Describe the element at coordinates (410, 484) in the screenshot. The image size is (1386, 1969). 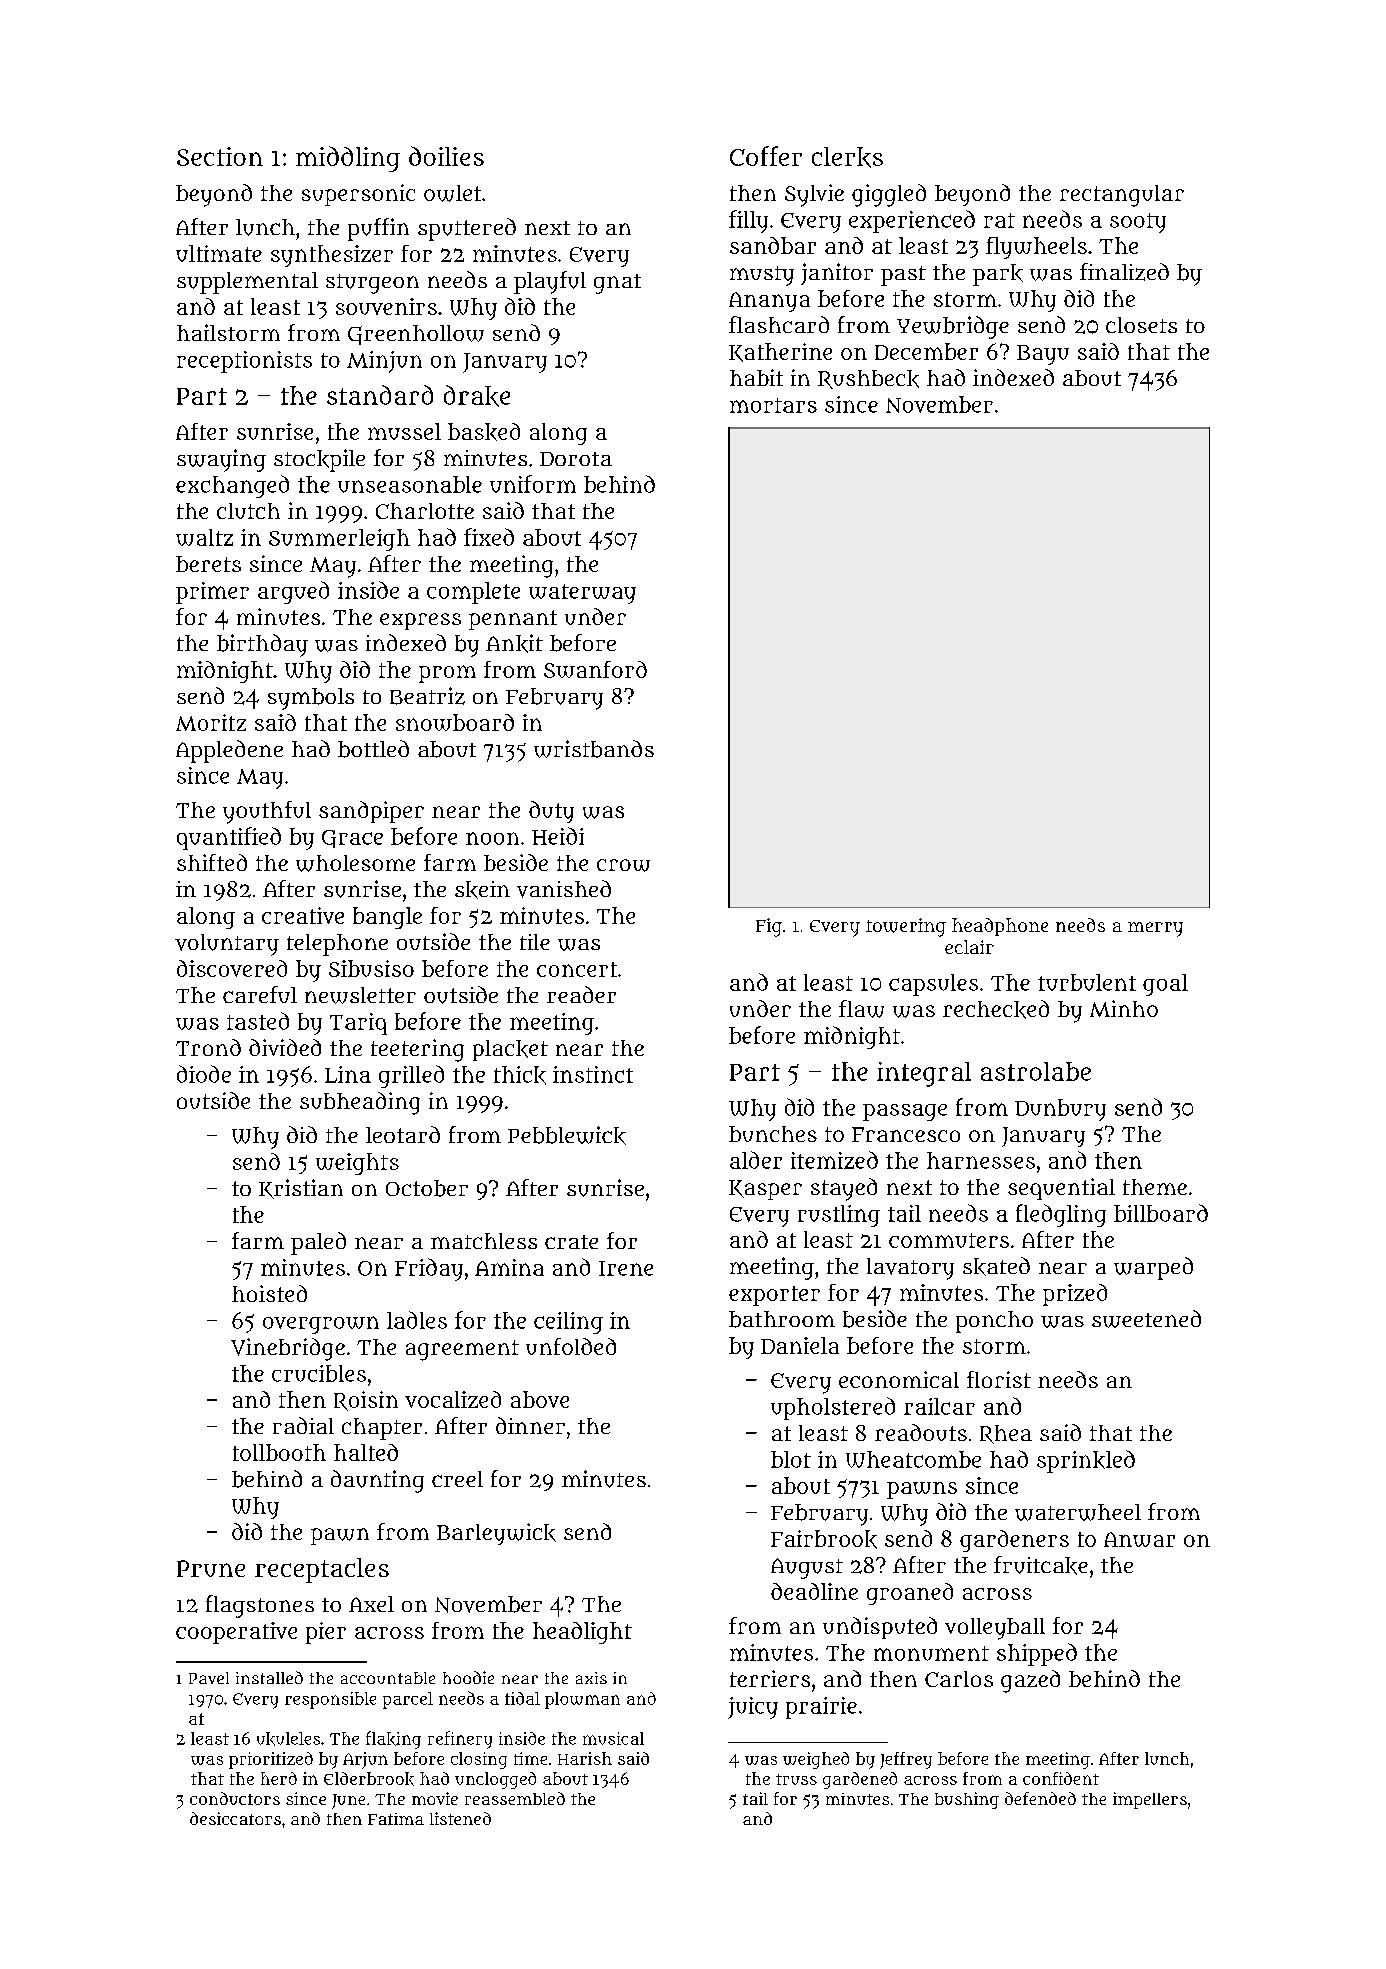
I see `unseasonable` at that location.
